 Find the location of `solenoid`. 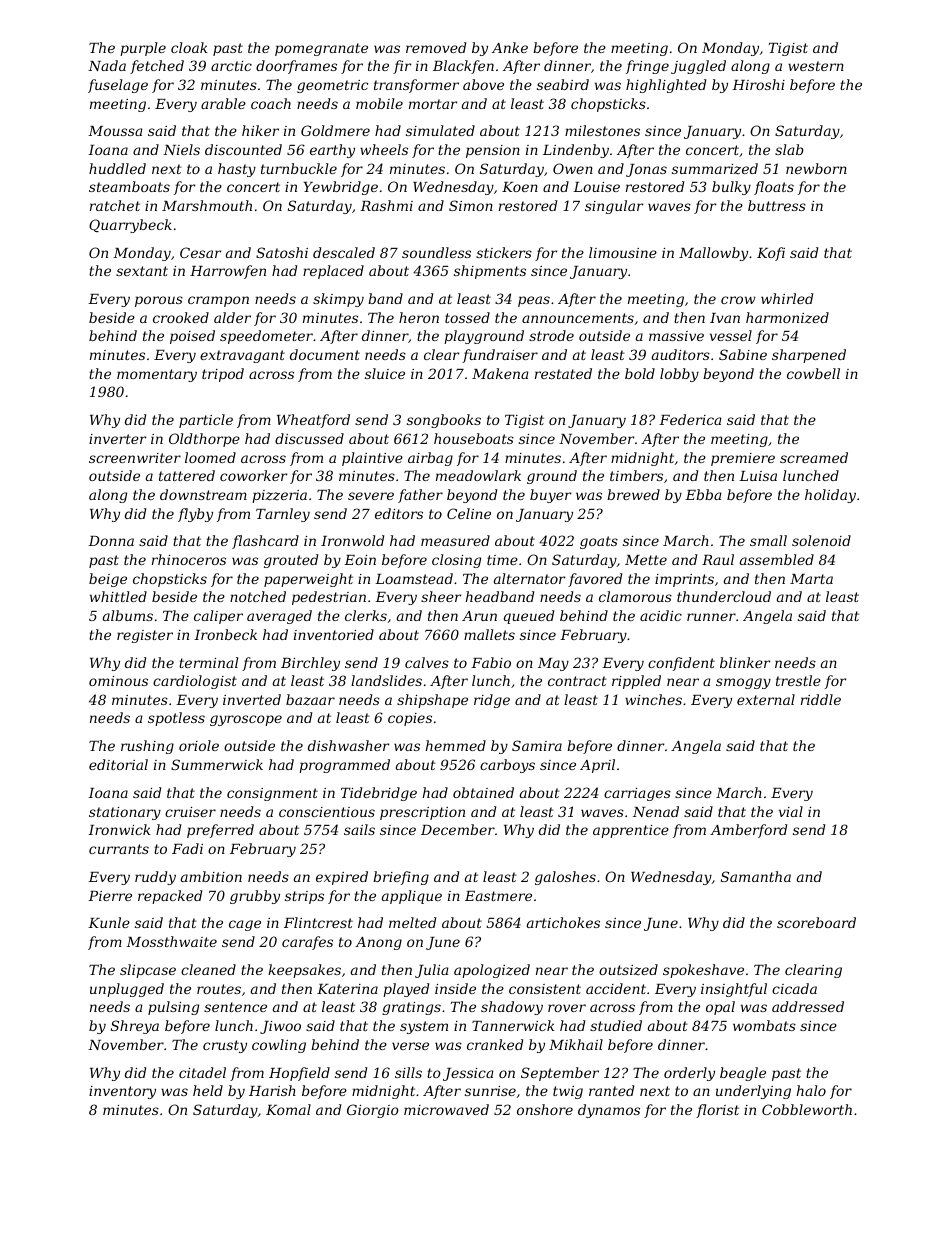

solenoid is located at coordinates (821, 540).
